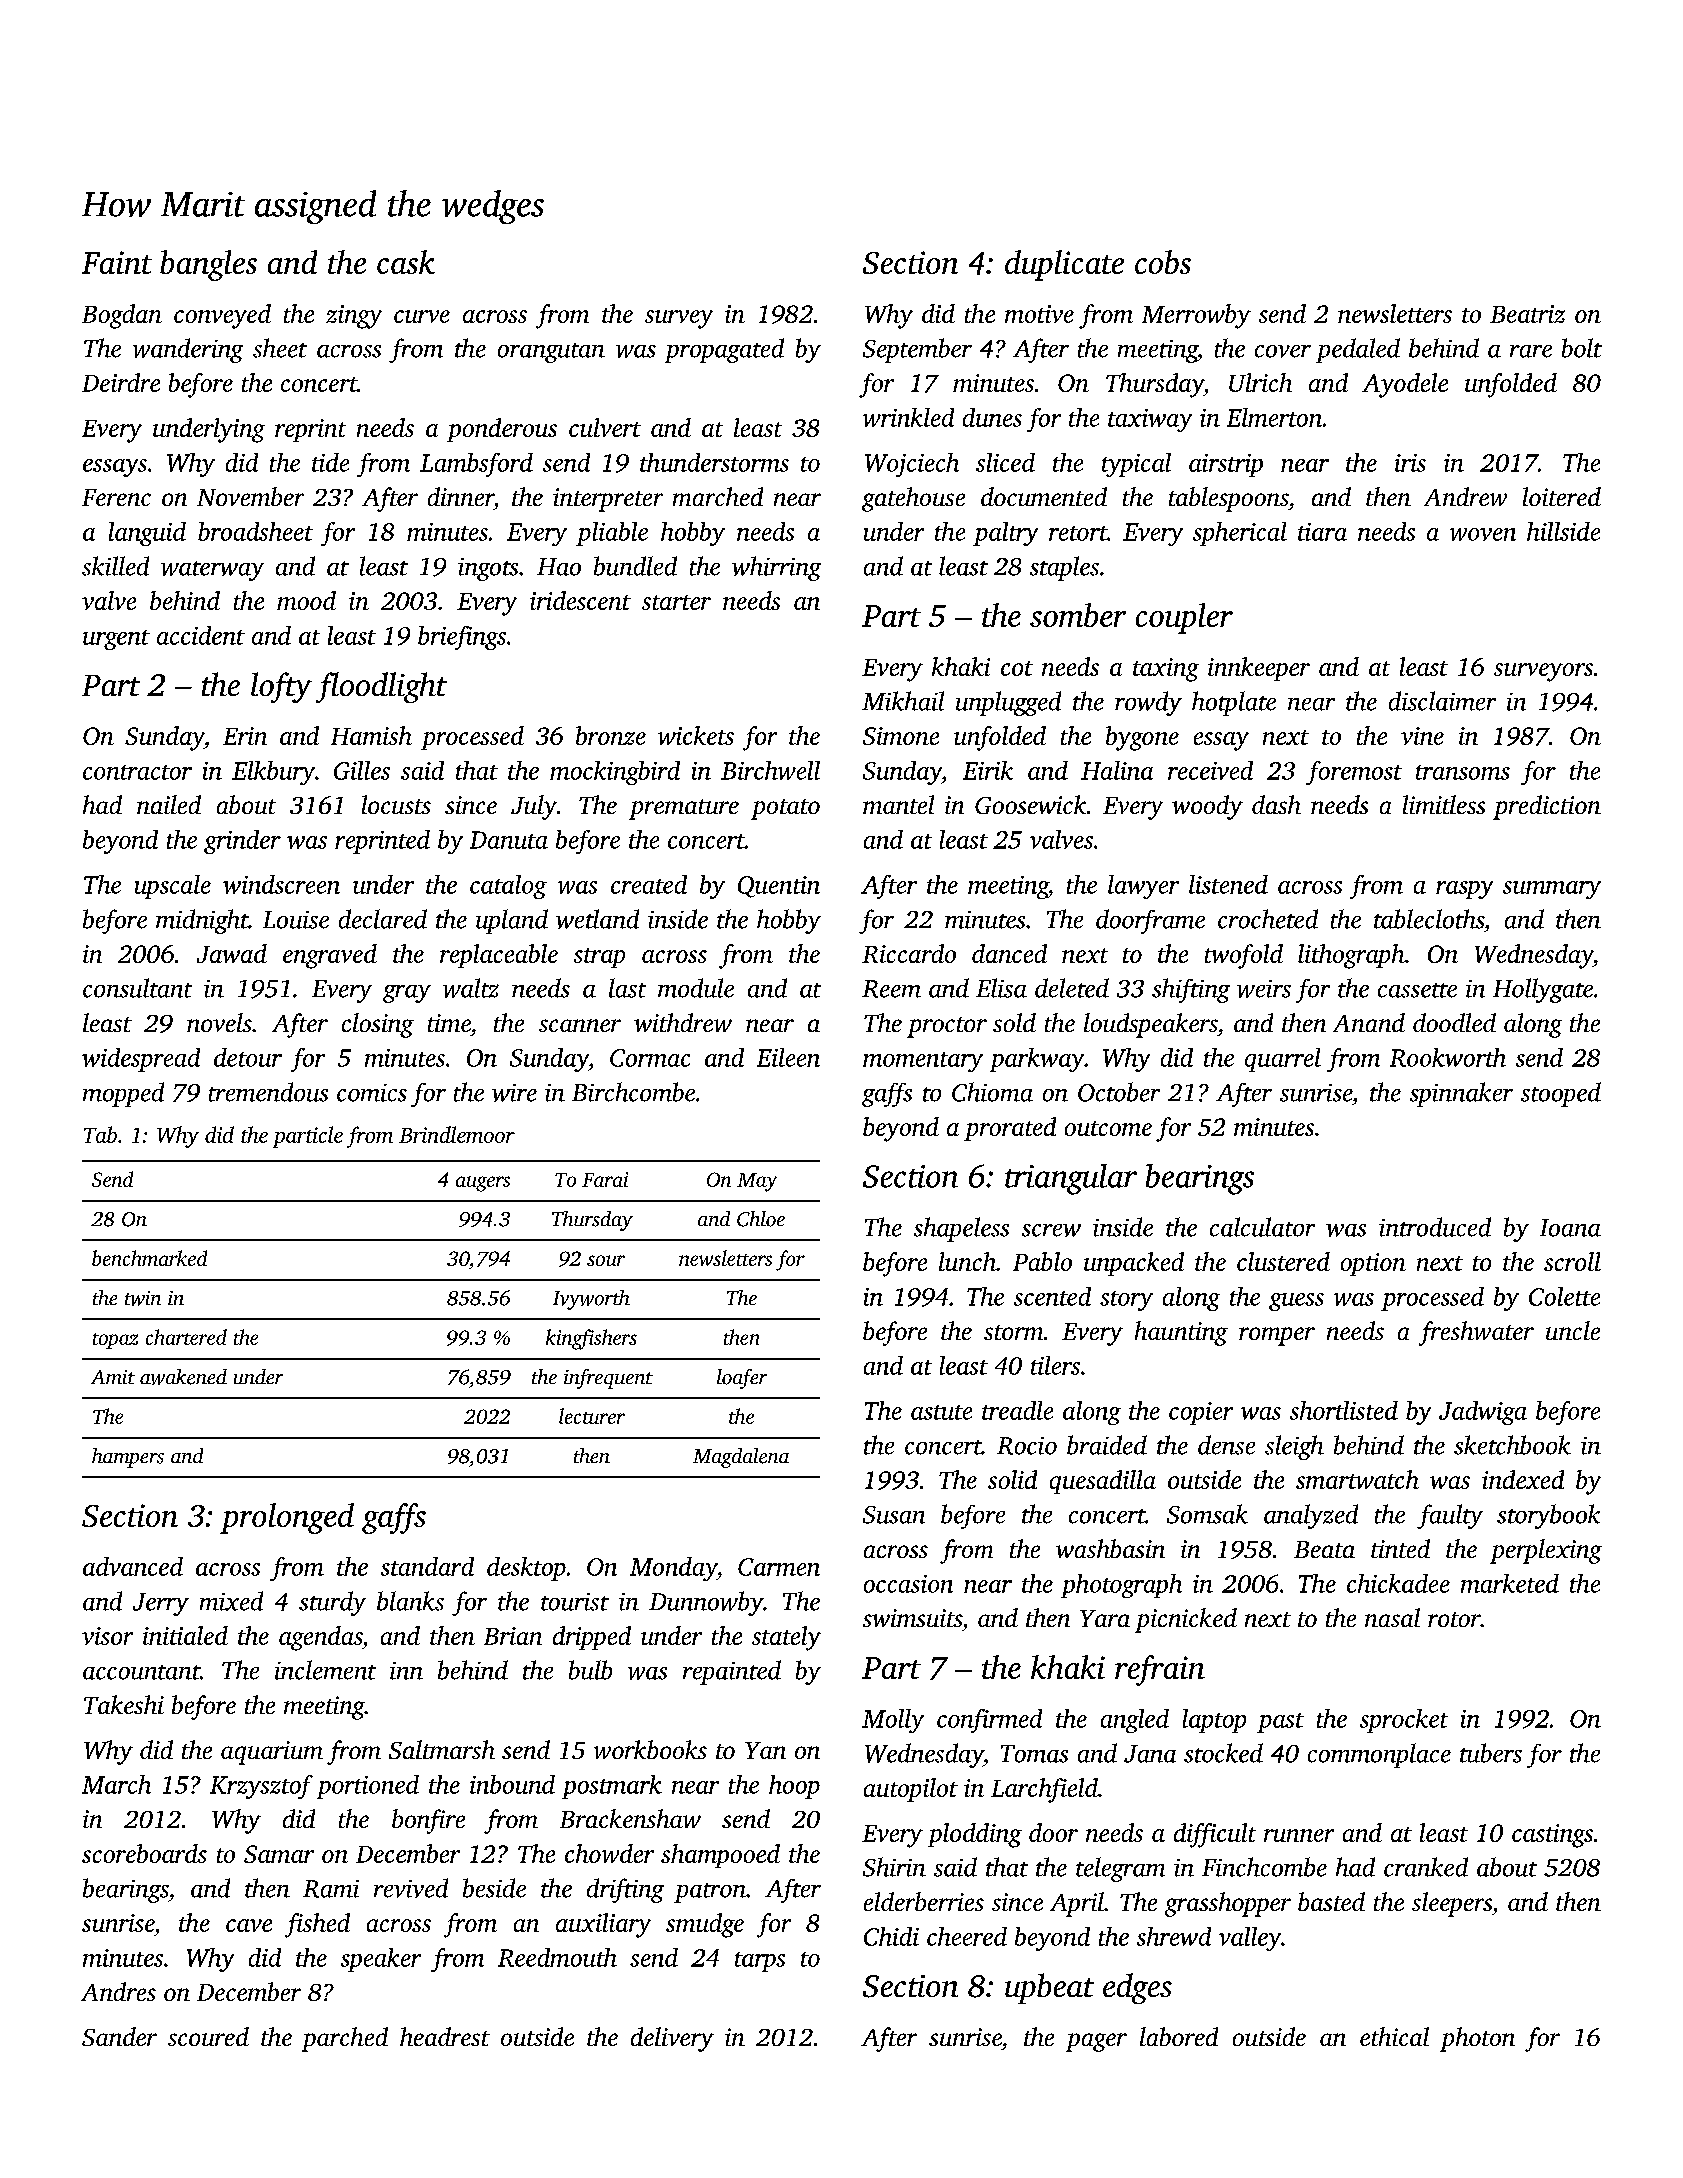 Image resolution: width=1683 pixels, height=2178 pixels. Describe the element at coordinates (1461, 1094) in the screenshot. I see `spinnaker` at that location.
